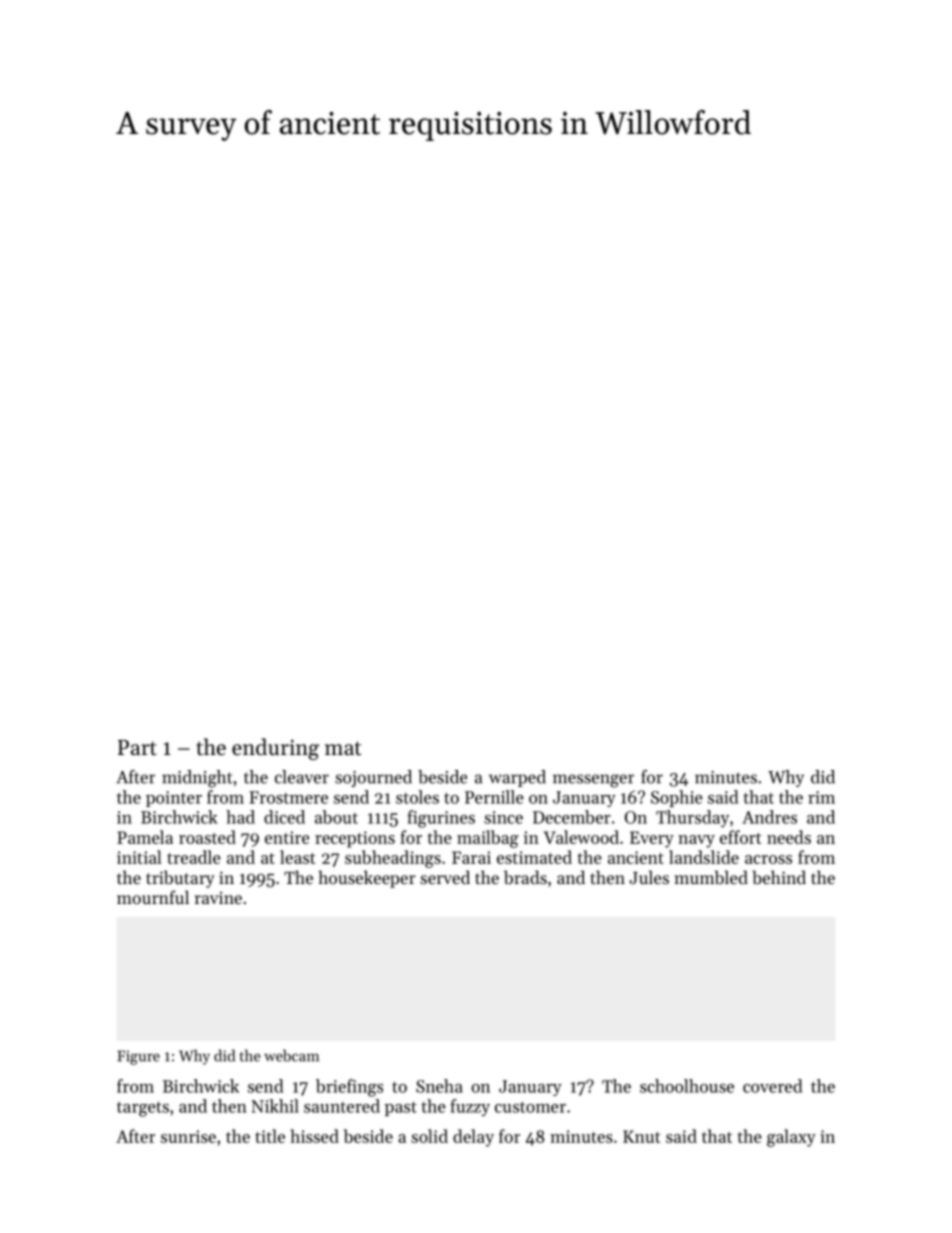 This image has width=952, height=1233. Describe the element at coordinates (711, 877) in the image. I see `mumbled` at that location.
